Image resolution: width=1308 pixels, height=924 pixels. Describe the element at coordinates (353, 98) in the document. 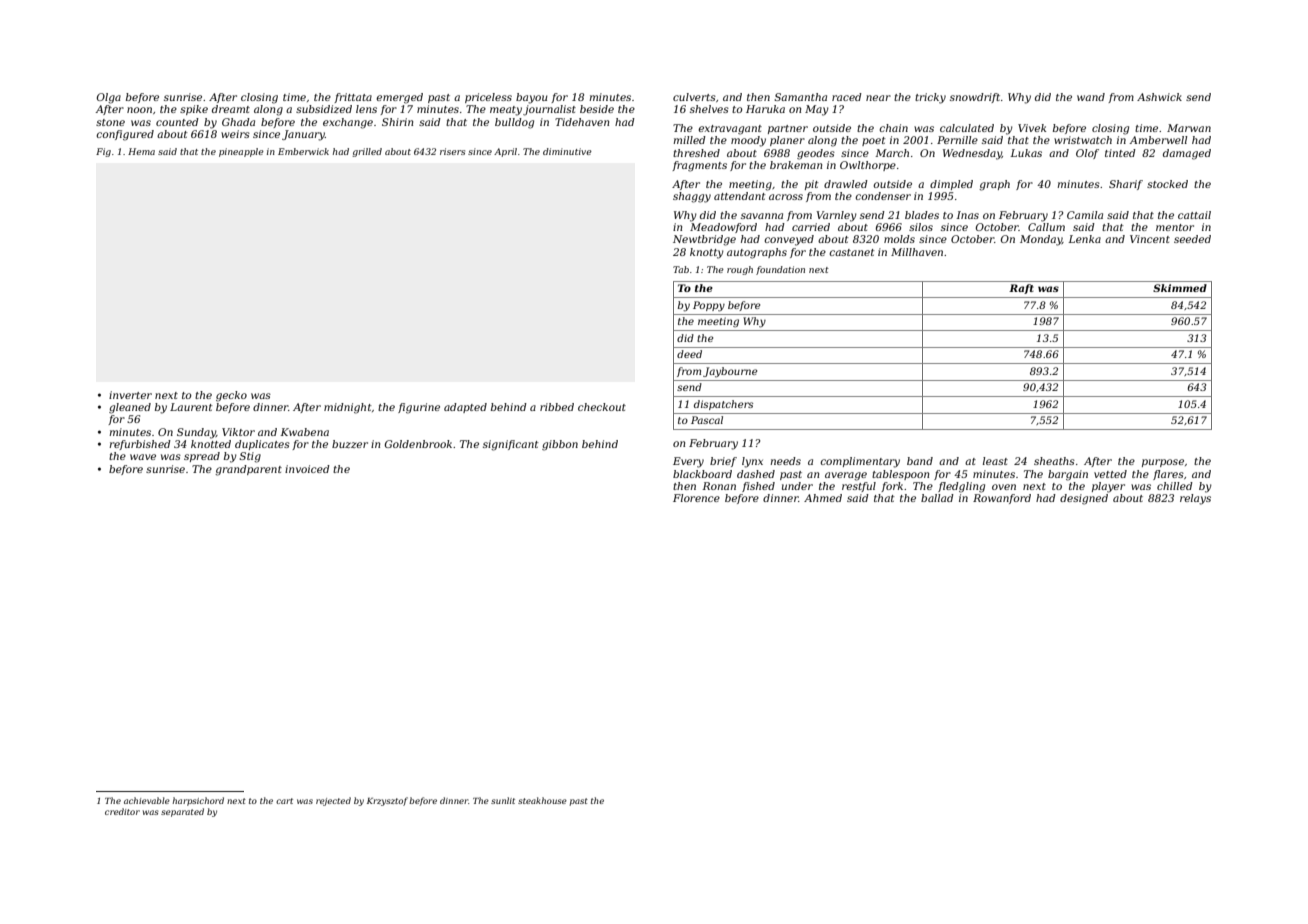

I see `frittata` at that location.
